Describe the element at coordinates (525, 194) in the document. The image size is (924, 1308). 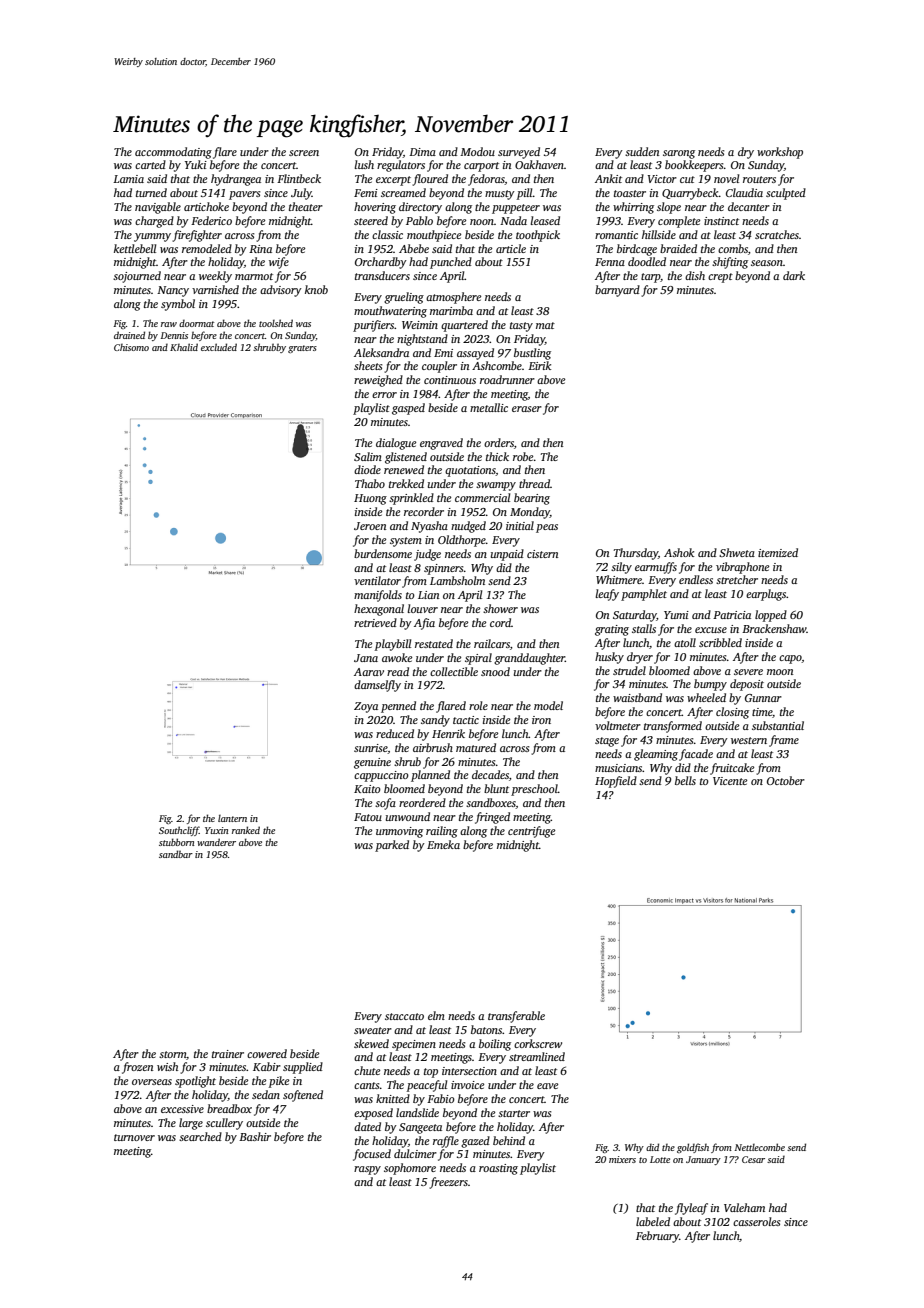
I see `pill` at that location.
